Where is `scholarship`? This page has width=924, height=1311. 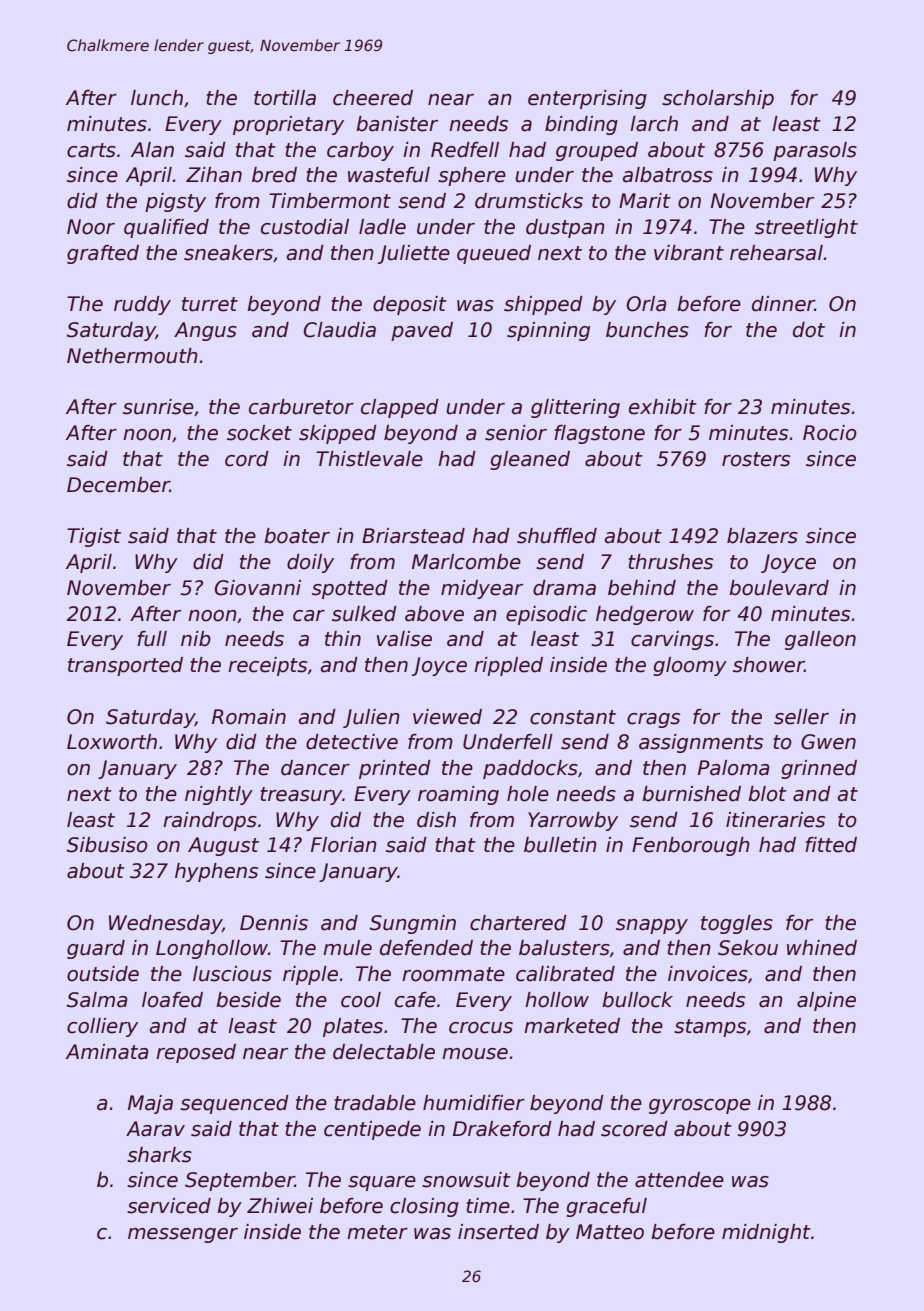
scholarship is located at coordinates (718, 99).
